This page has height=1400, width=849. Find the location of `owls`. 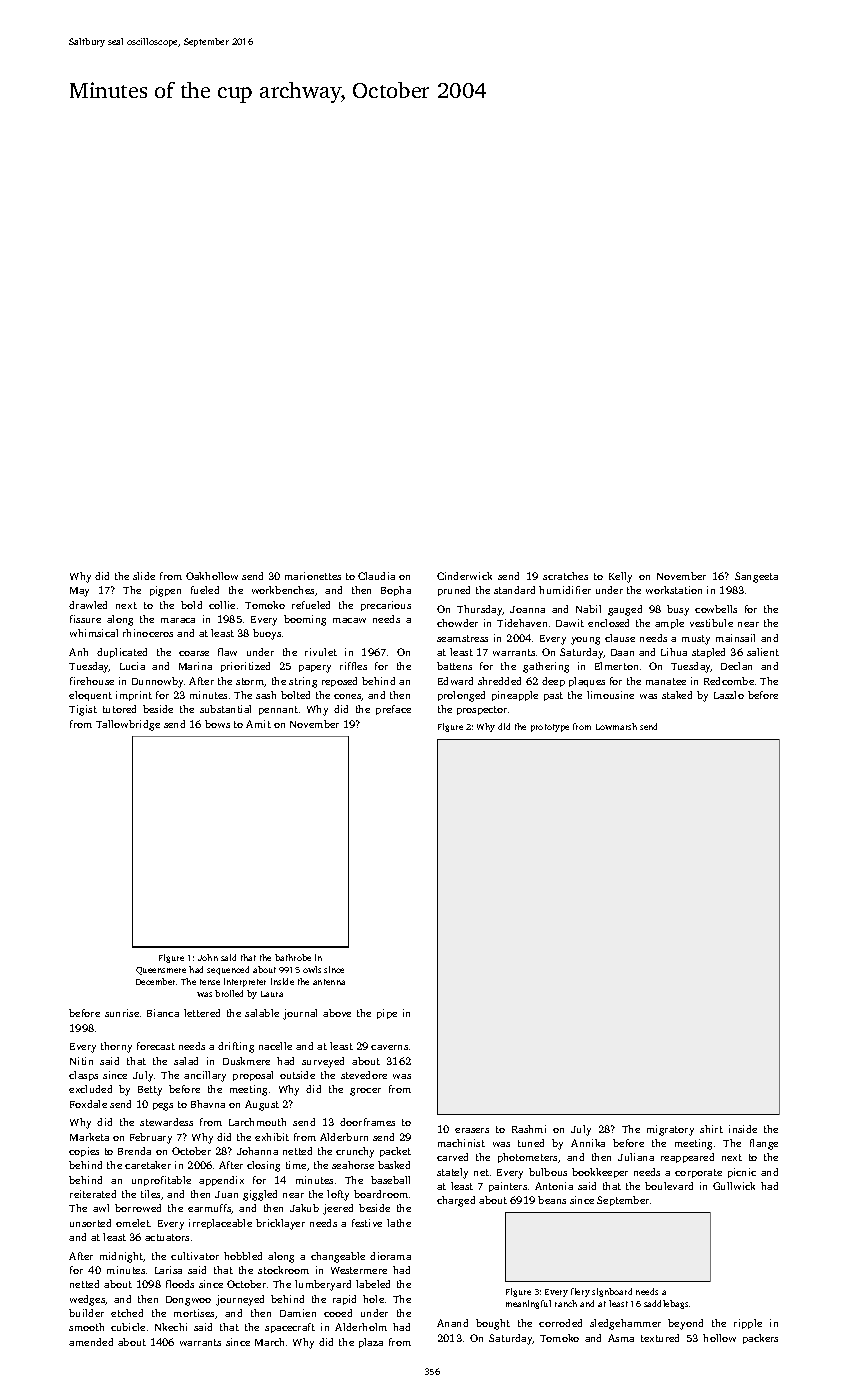

owls is located at coordinates (312, 969).
